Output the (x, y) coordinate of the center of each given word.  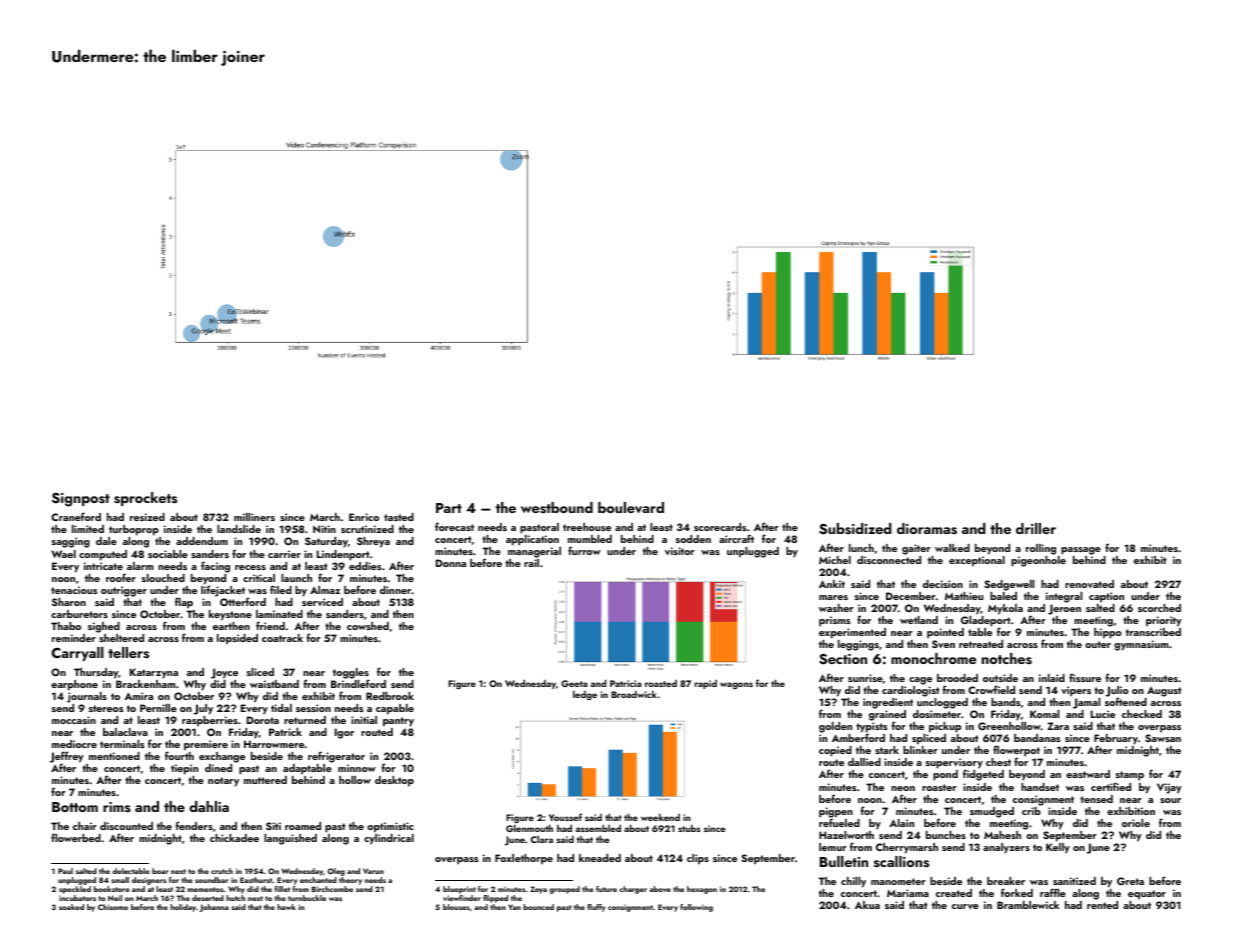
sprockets (145, 499)
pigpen (836, 812)
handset (1040, 787)
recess (250, 567)
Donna (451, 563)
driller (1036, 528)
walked (952, 548)
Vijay (1169, 788)
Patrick (285, 732)
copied (835, 751)
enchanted (318, 880)
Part (449, 508)
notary (223, 782)
